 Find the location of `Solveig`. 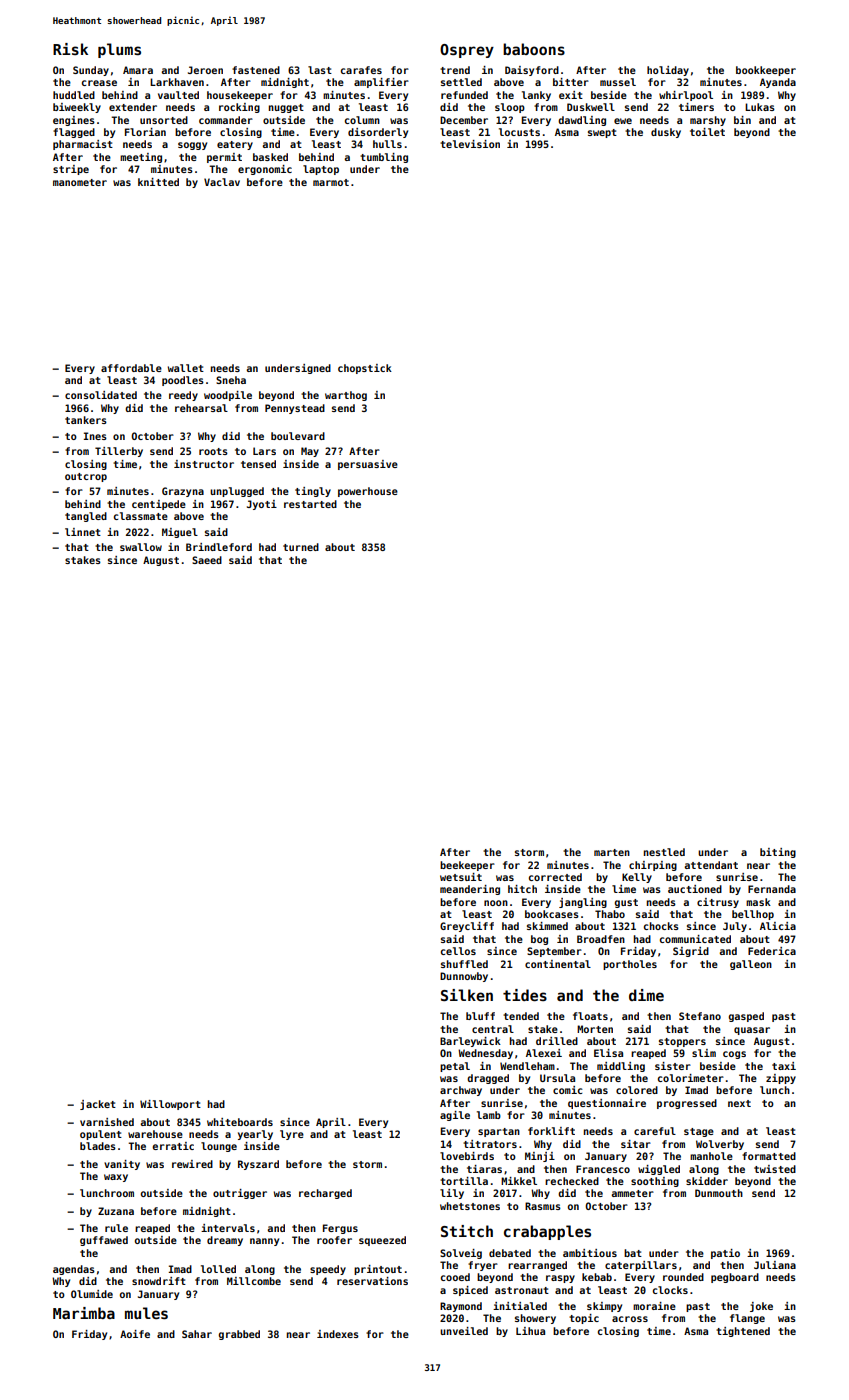

Solveig is located at coordinates (461, 1254).
